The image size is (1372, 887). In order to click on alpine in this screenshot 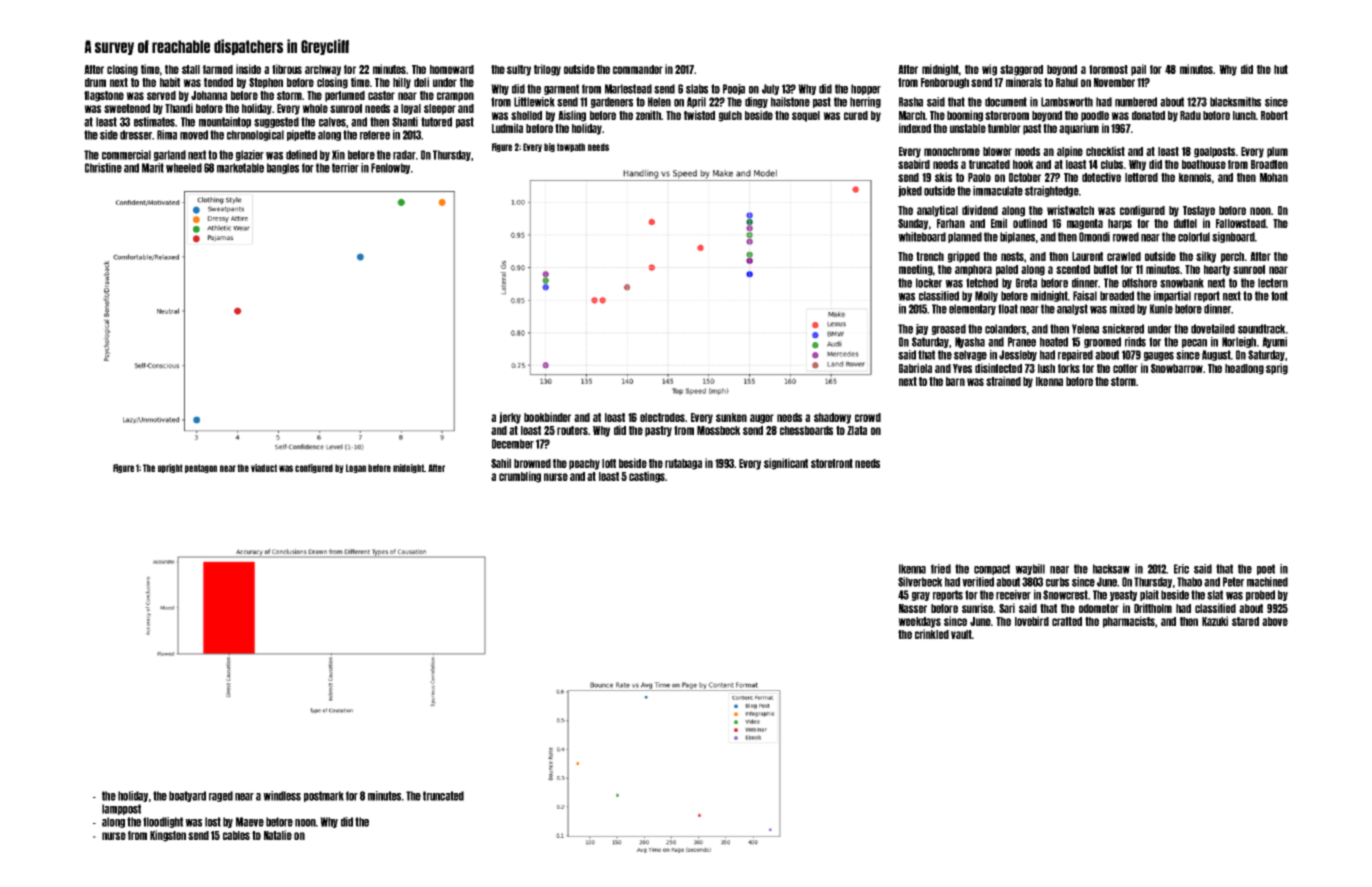, I will do `click(1070, 152)`.
